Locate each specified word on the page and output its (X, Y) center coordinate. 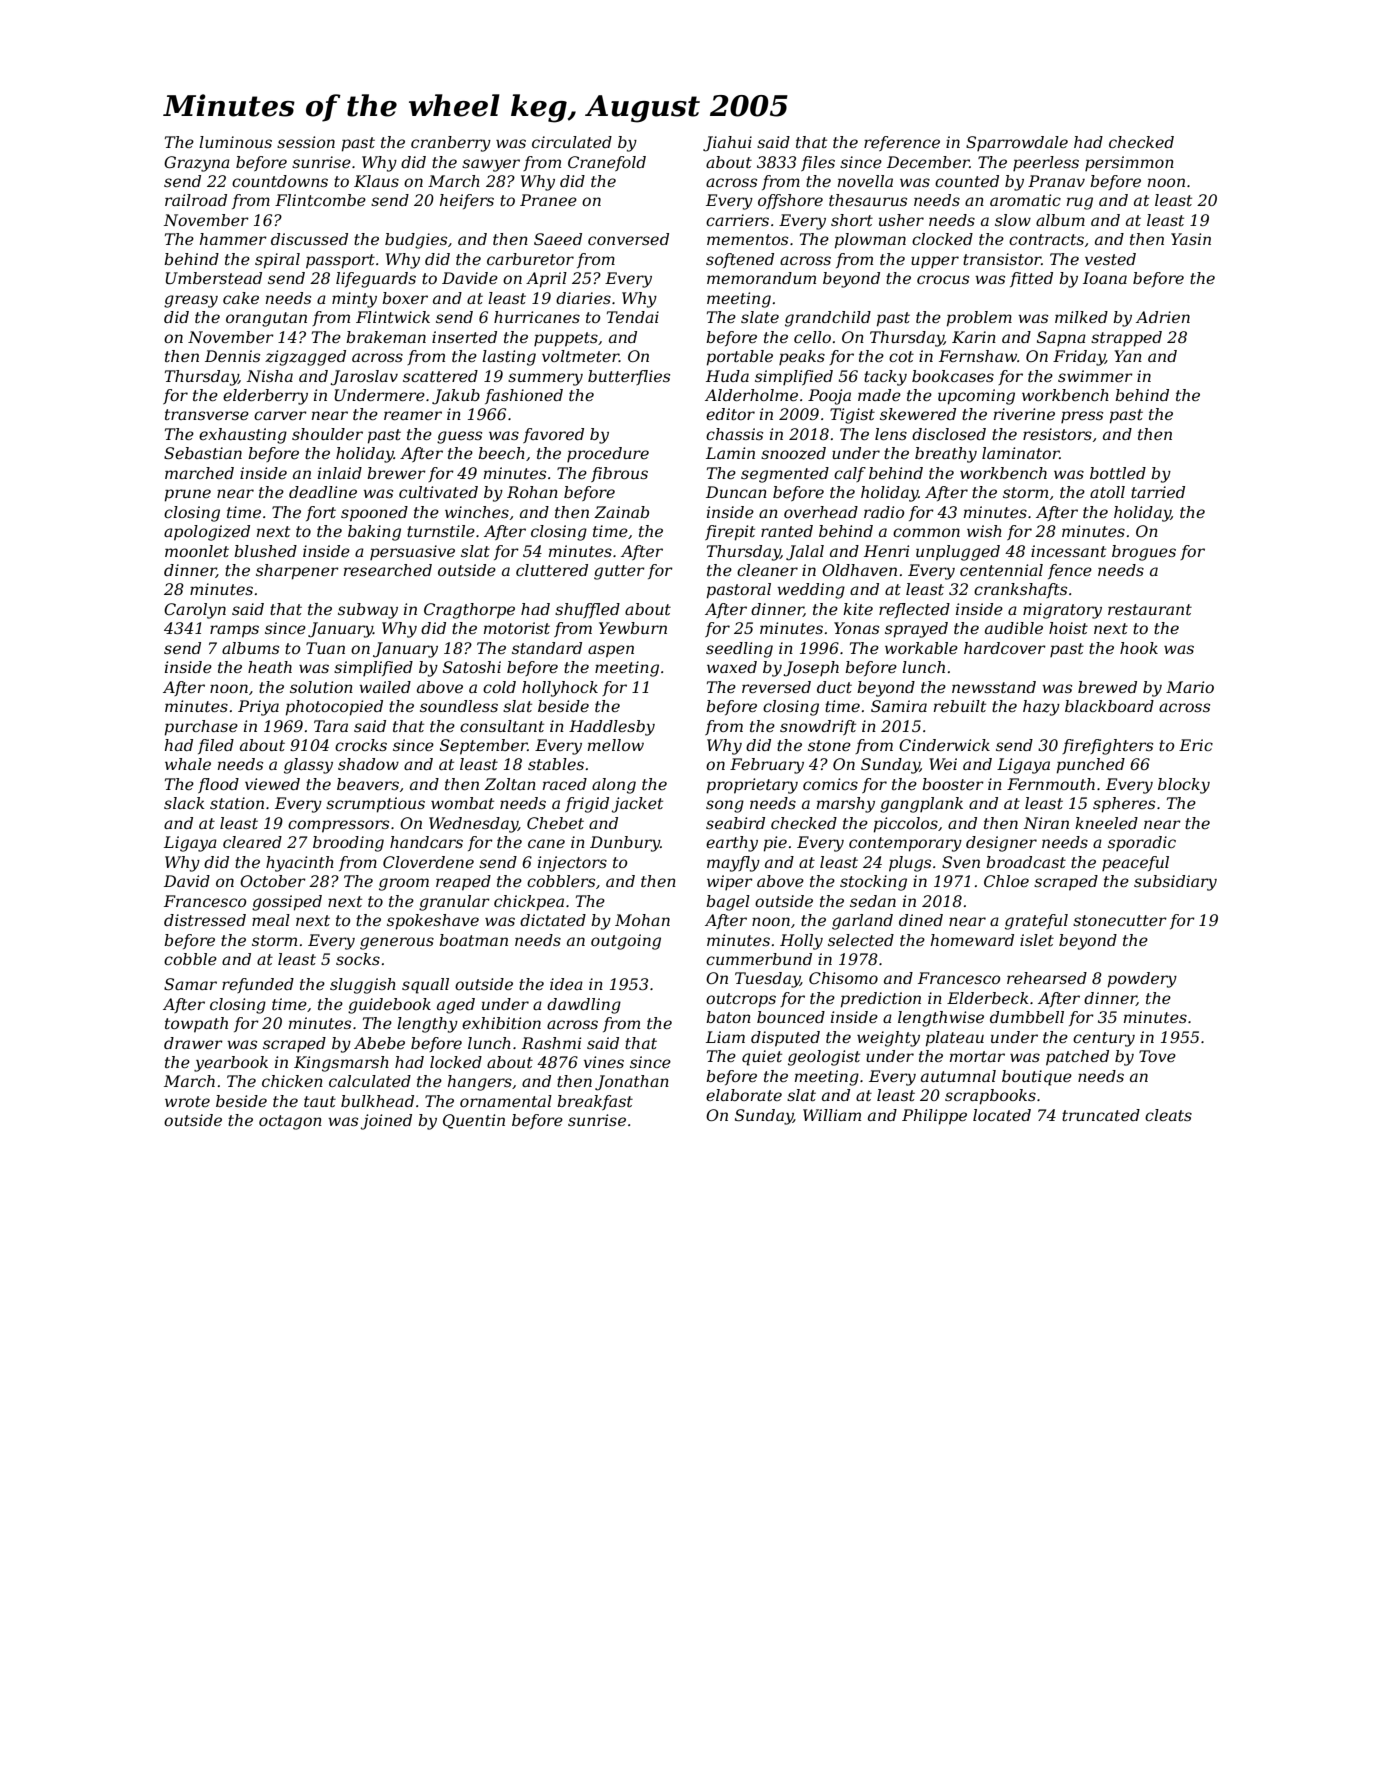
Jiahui (727, 144)
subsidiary (1175, 883)
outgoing (626, 942)
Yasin (1191, 239)
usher (901, 220)
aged (456, 1006)
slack (184, 803)
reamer (413, 415)
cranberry (451, 144)
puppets (566, 339)
